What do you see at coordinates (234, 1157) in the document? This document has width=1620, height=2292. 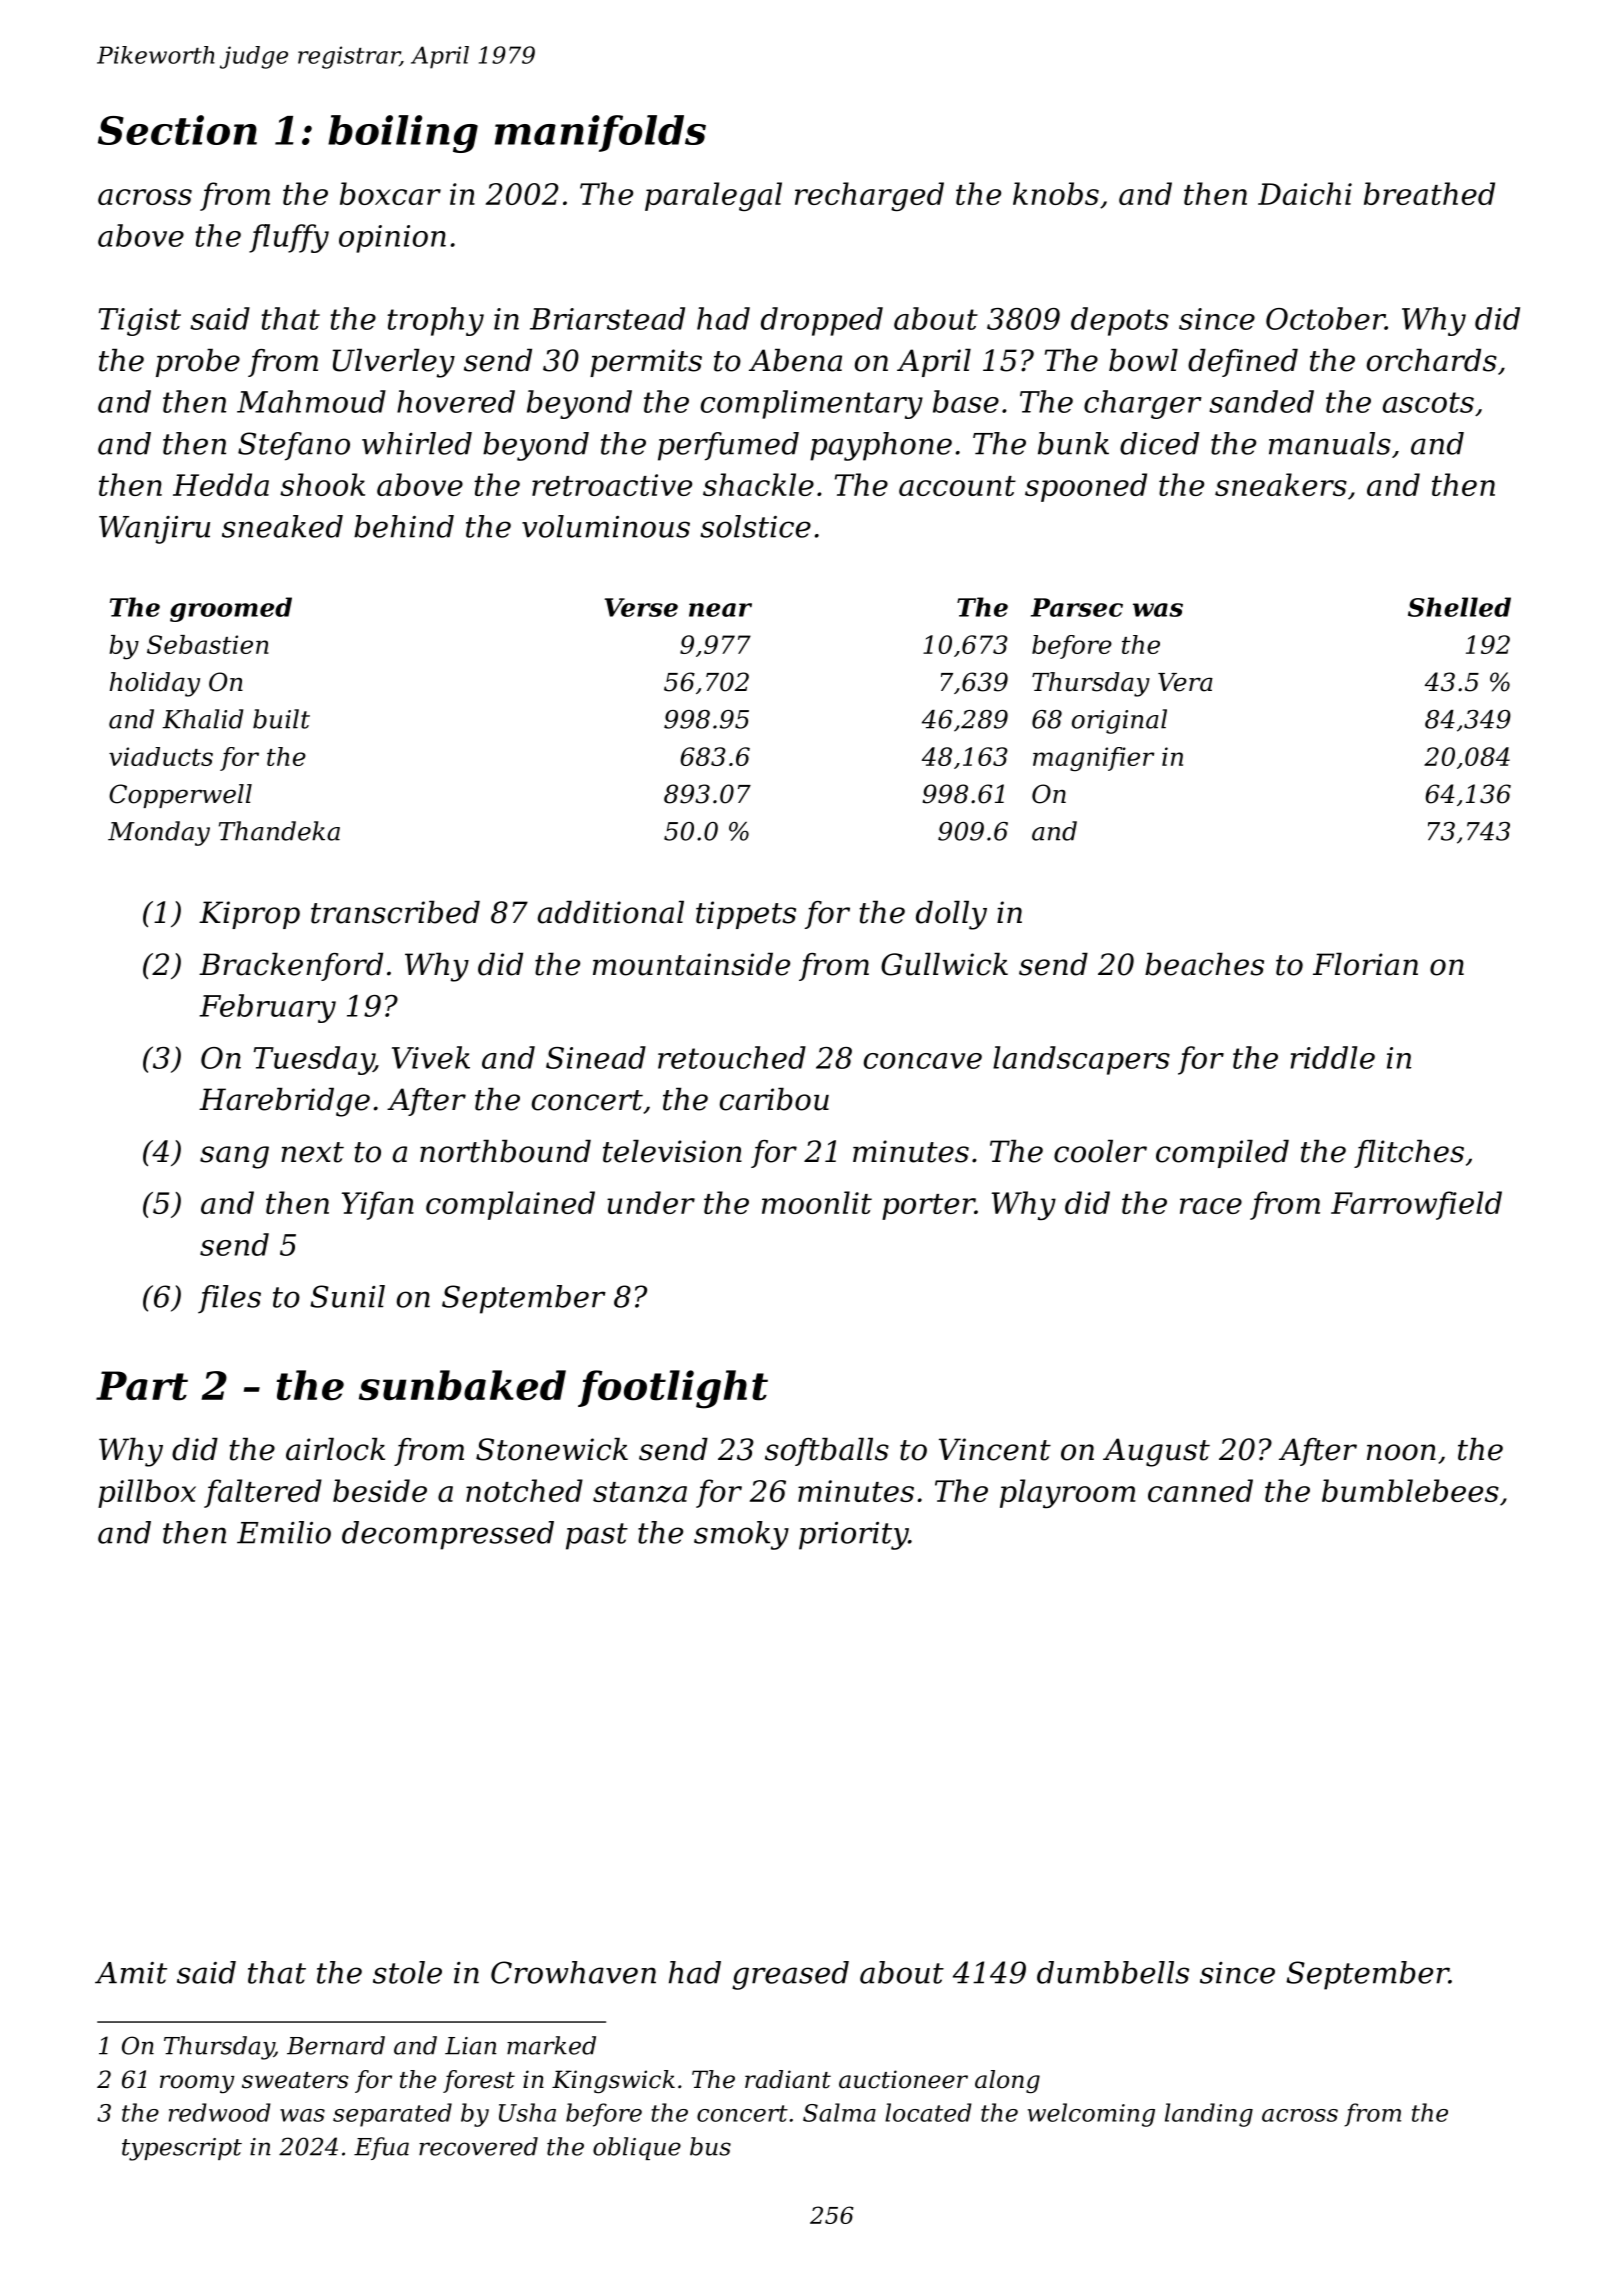 I see `sang` at bounding box center [234, 1157].
